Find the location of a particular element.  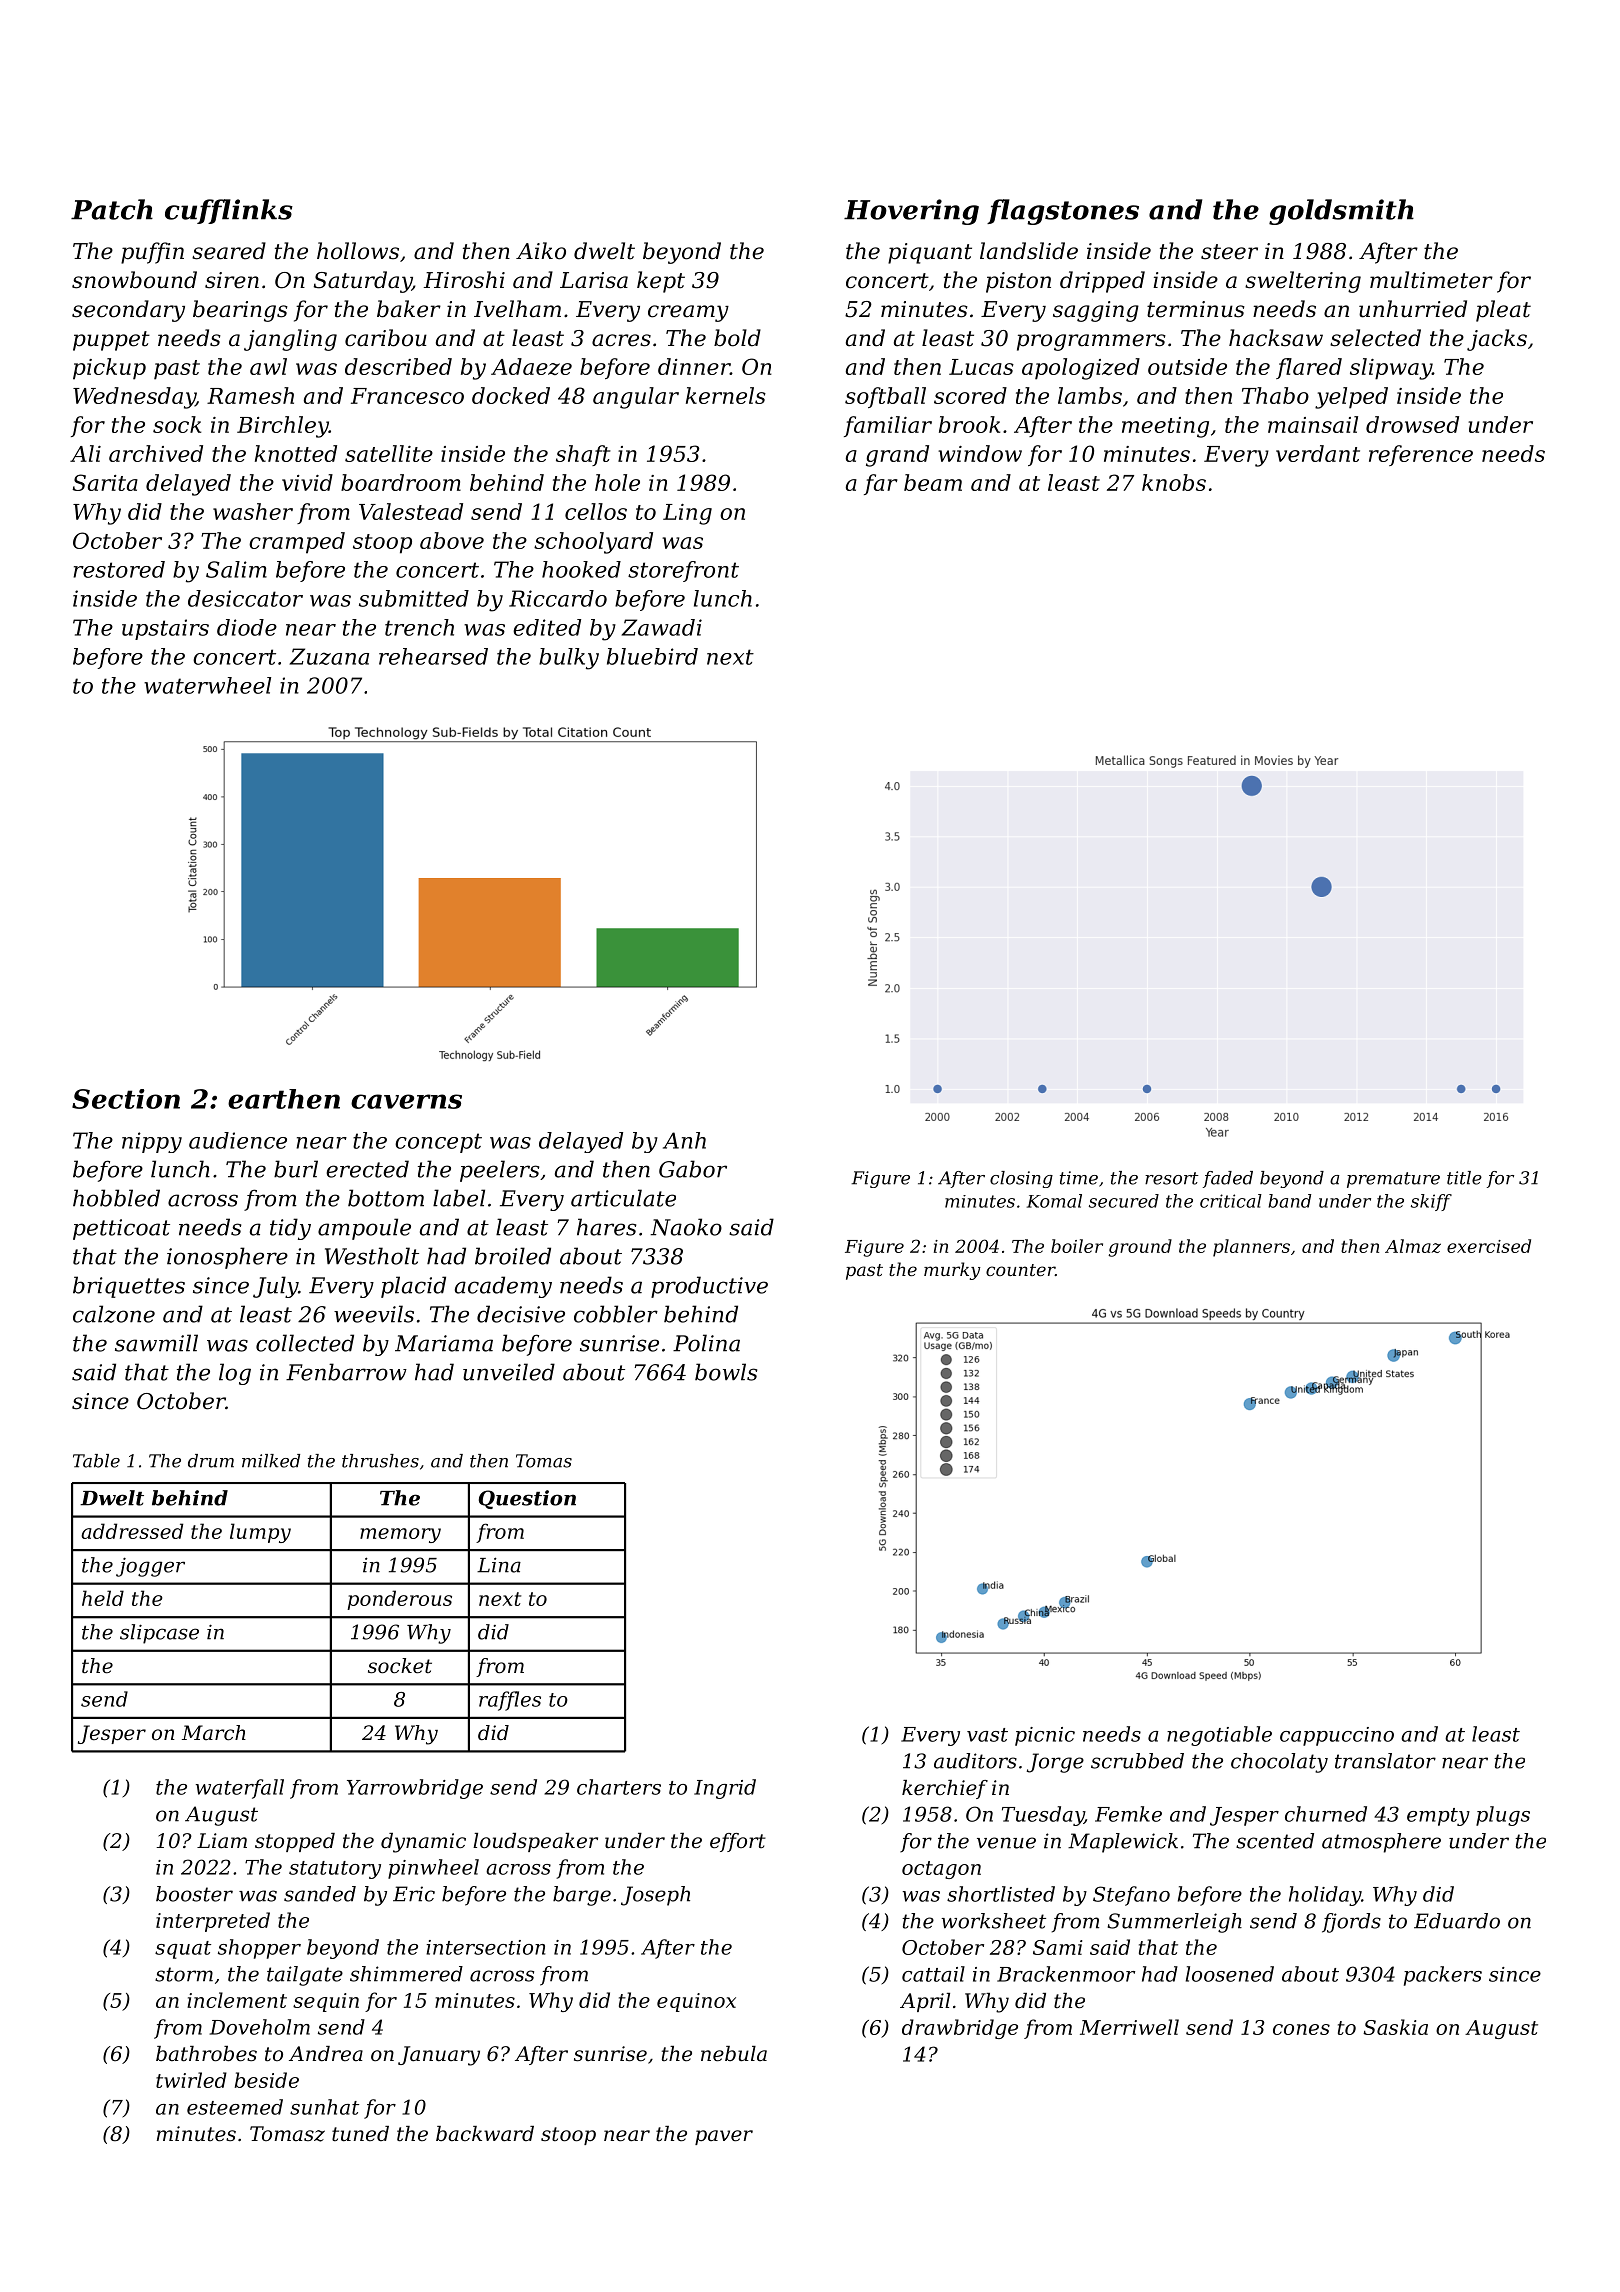

waterfall is located at coordinates (240, 1789).
